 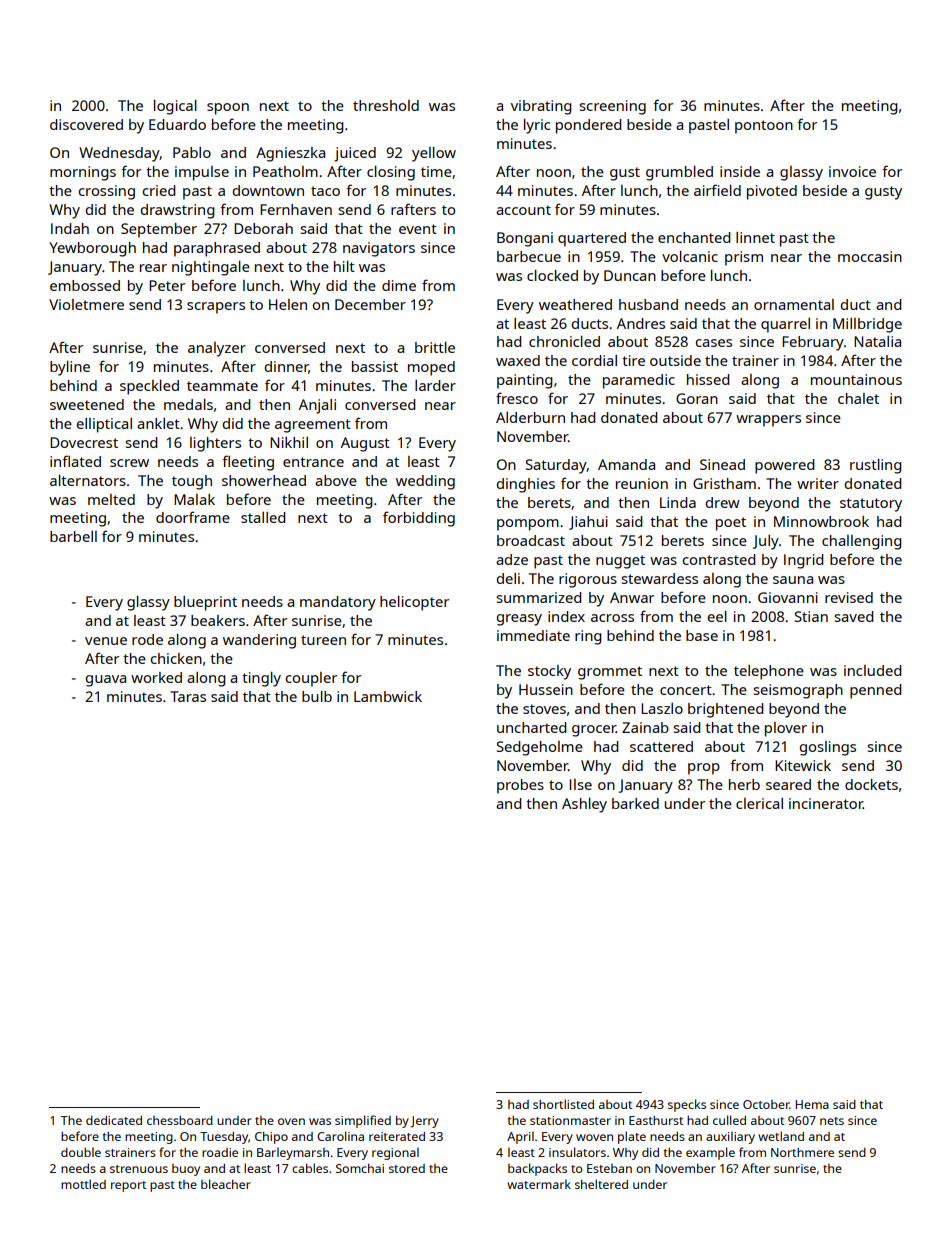 I want to click on watermark, so click(x=539, y=1184).
